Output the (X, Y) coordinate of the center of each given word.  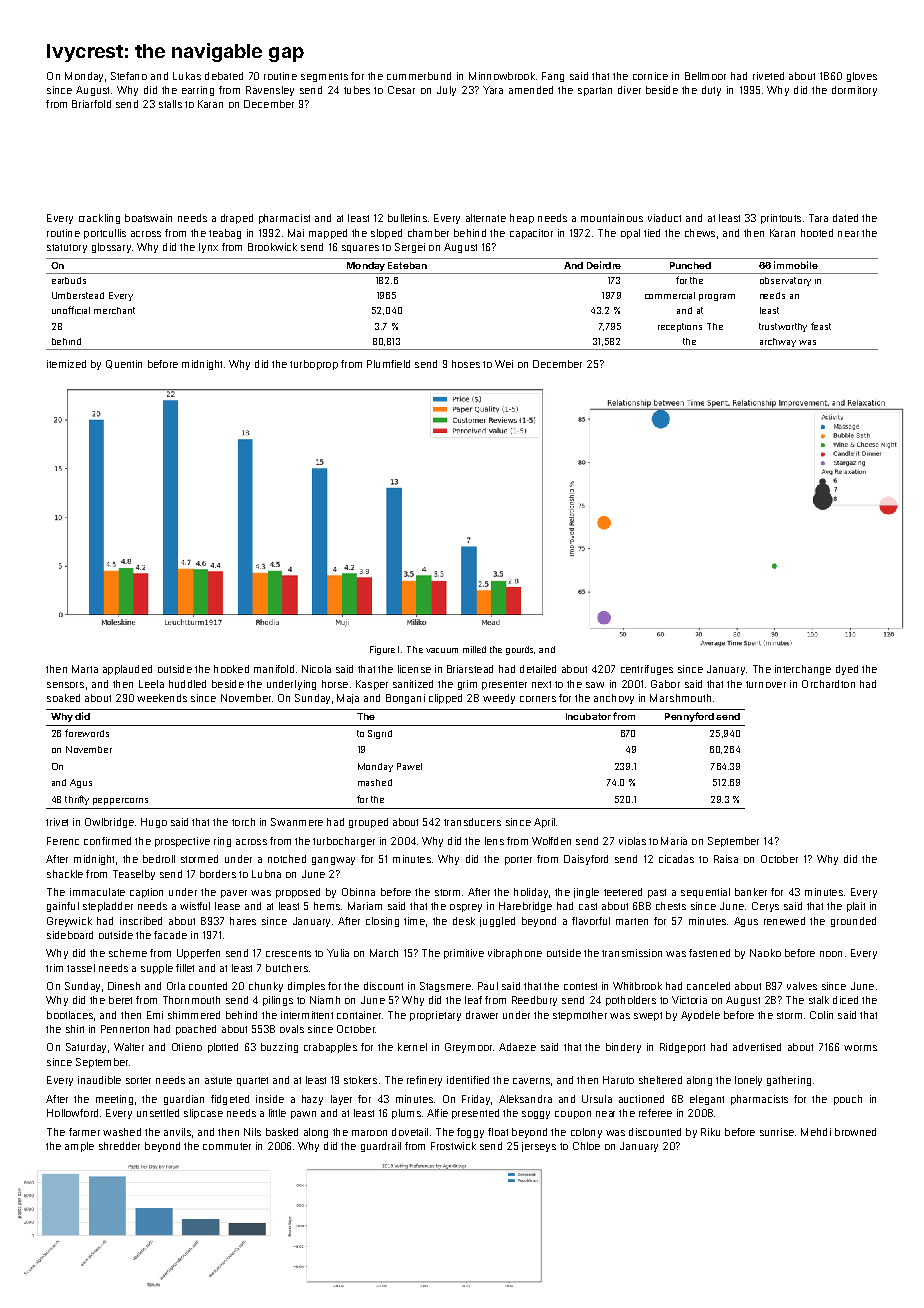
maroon (369, 1133)
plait (856, 907)
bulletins (407, 218)
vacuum (442, 650)
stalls (170, 104)
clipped (445, 699)
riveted (768, 76)
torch (243, 822)
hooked (231, 669)
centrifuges (647, 670)
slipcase (203, 1114)
